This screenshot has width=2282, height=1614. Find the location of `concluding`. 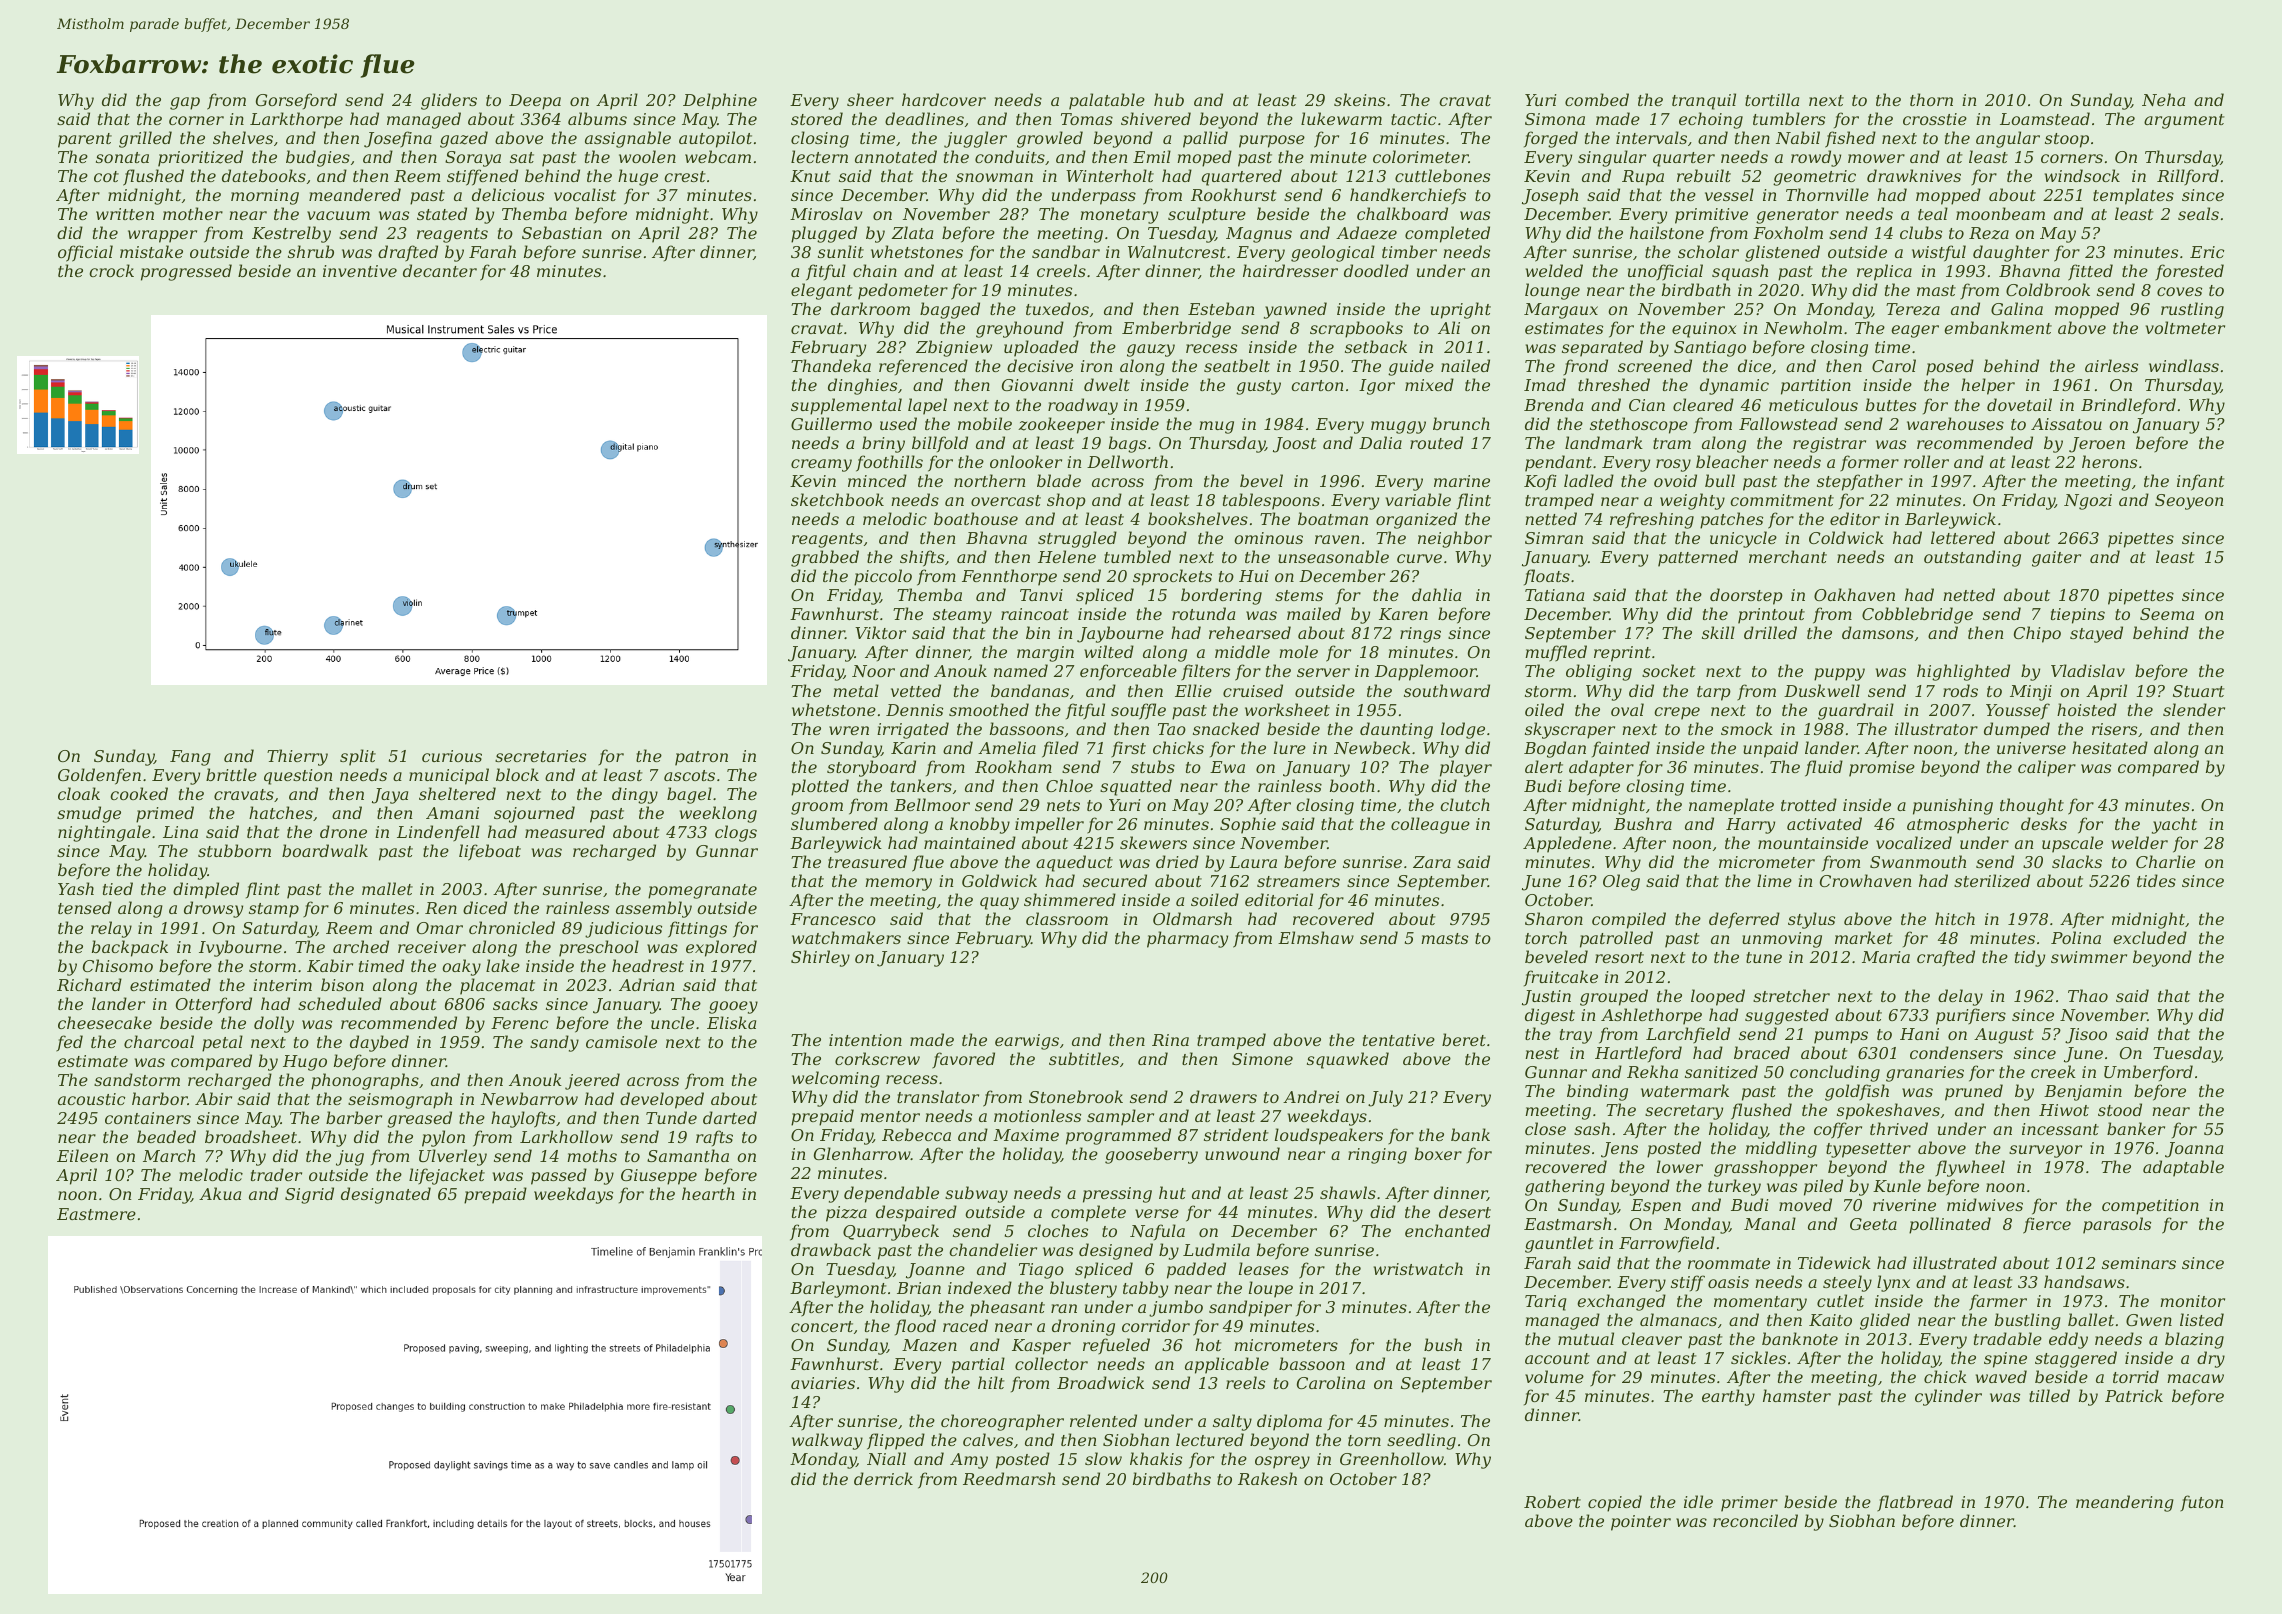

concluding is located at coordinates (1835, 1073).
